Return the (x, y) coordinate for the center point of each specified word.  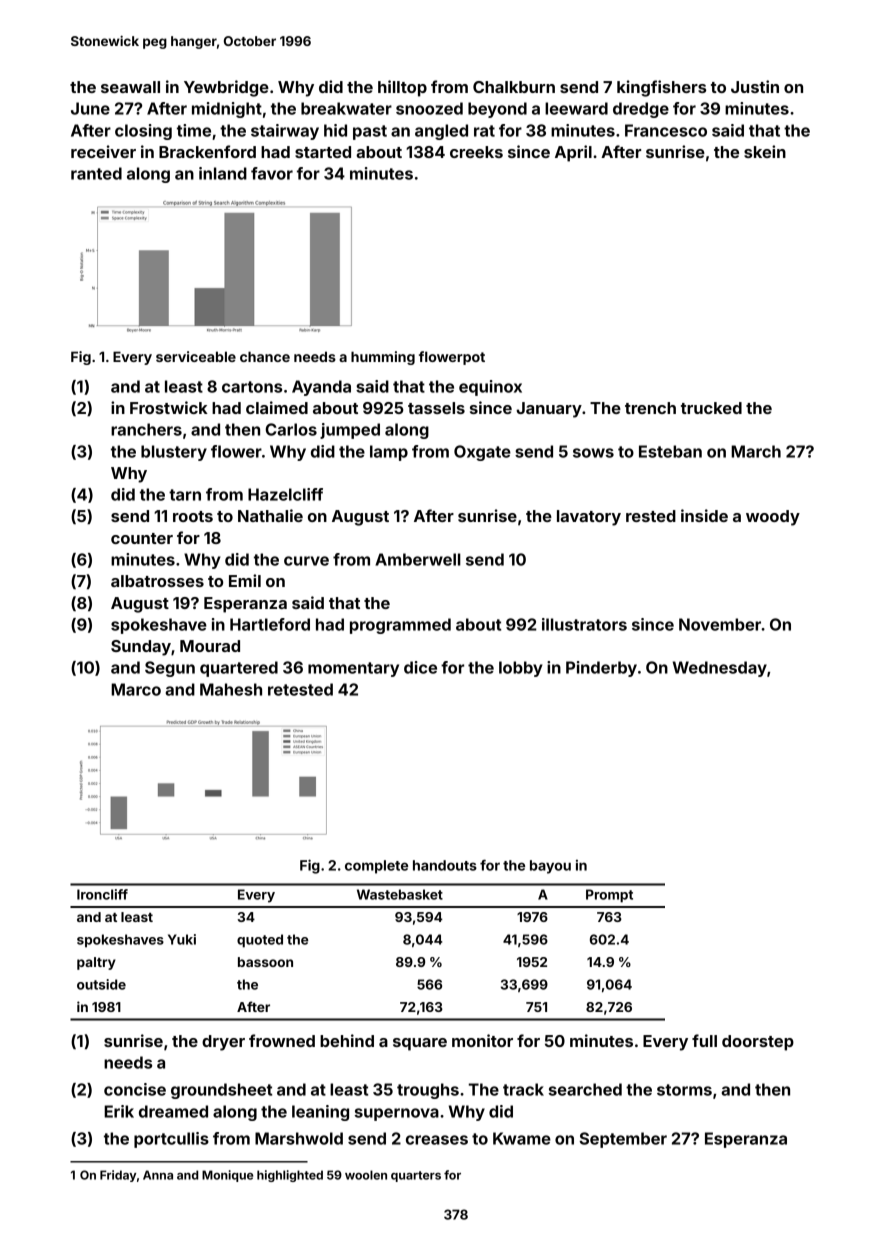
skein (765, 151)
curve (306, 561)
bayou (550, 867)
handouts (445, 865)
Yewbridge (226, 88)
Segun (170, 669)
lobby (521, 669)
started (323, 152)
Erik (119, 1111)
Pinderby (601, 669)
